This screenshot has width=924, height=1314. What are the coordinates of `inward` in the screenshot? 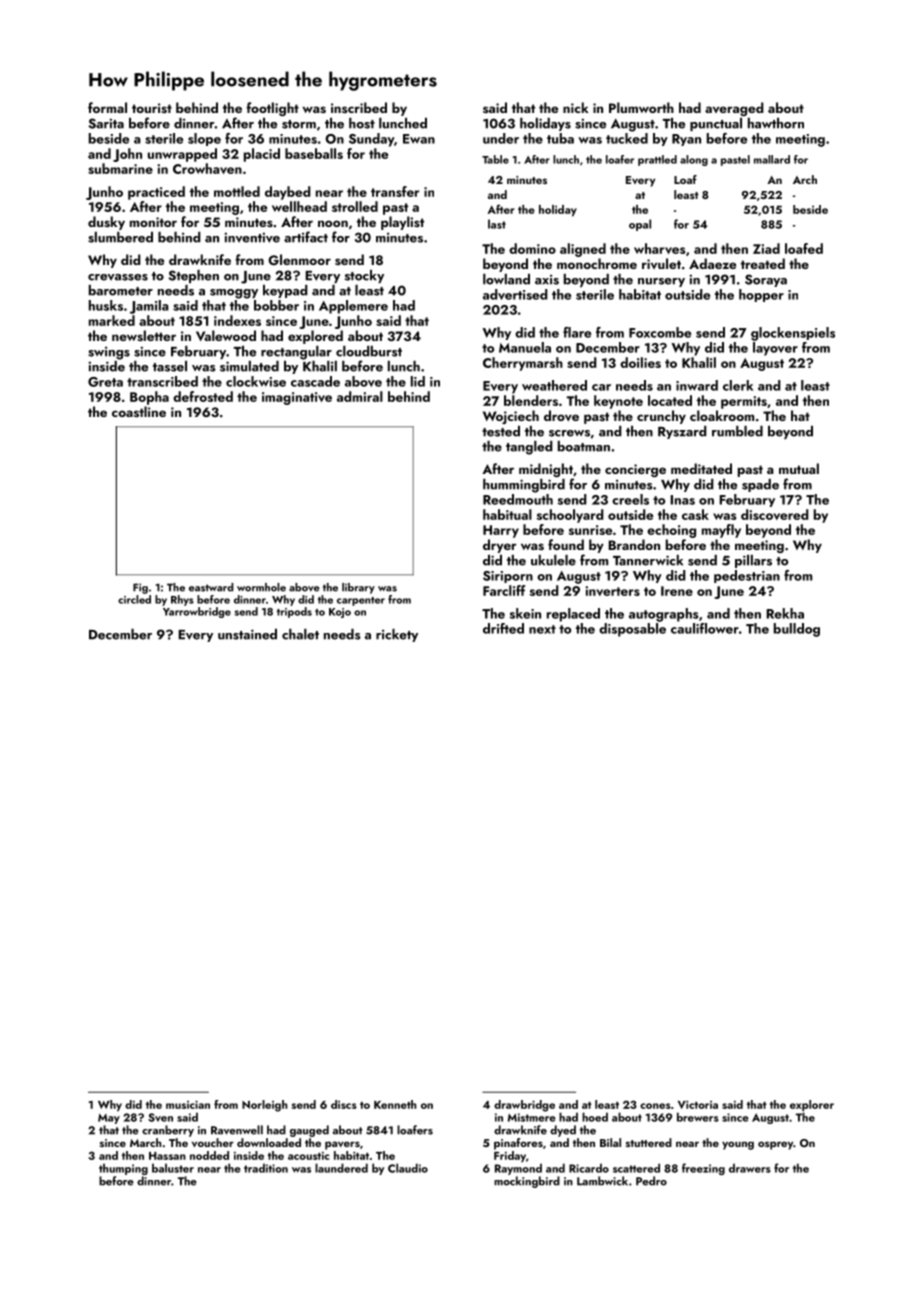 It's located at (697, 385).
